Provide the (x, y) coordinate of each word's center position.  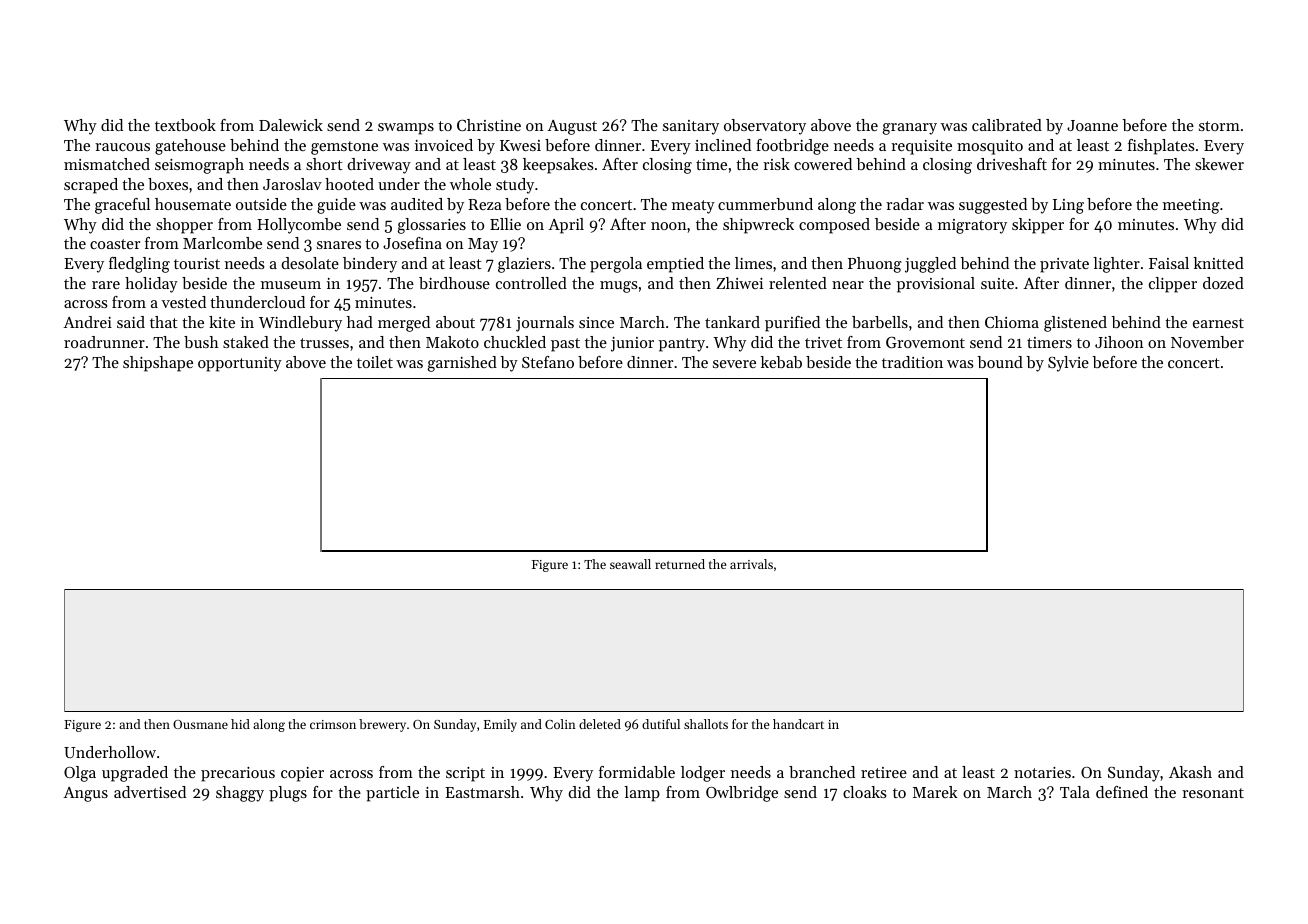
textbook (185, 125)
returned (680, 564)
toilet (375, 362)
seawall (630, 564)
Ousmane (200, 724)
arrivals (751, 564)
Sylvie (1068, 364)
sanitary (691, 127)
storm (1219, 126)
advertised (150, 792)
